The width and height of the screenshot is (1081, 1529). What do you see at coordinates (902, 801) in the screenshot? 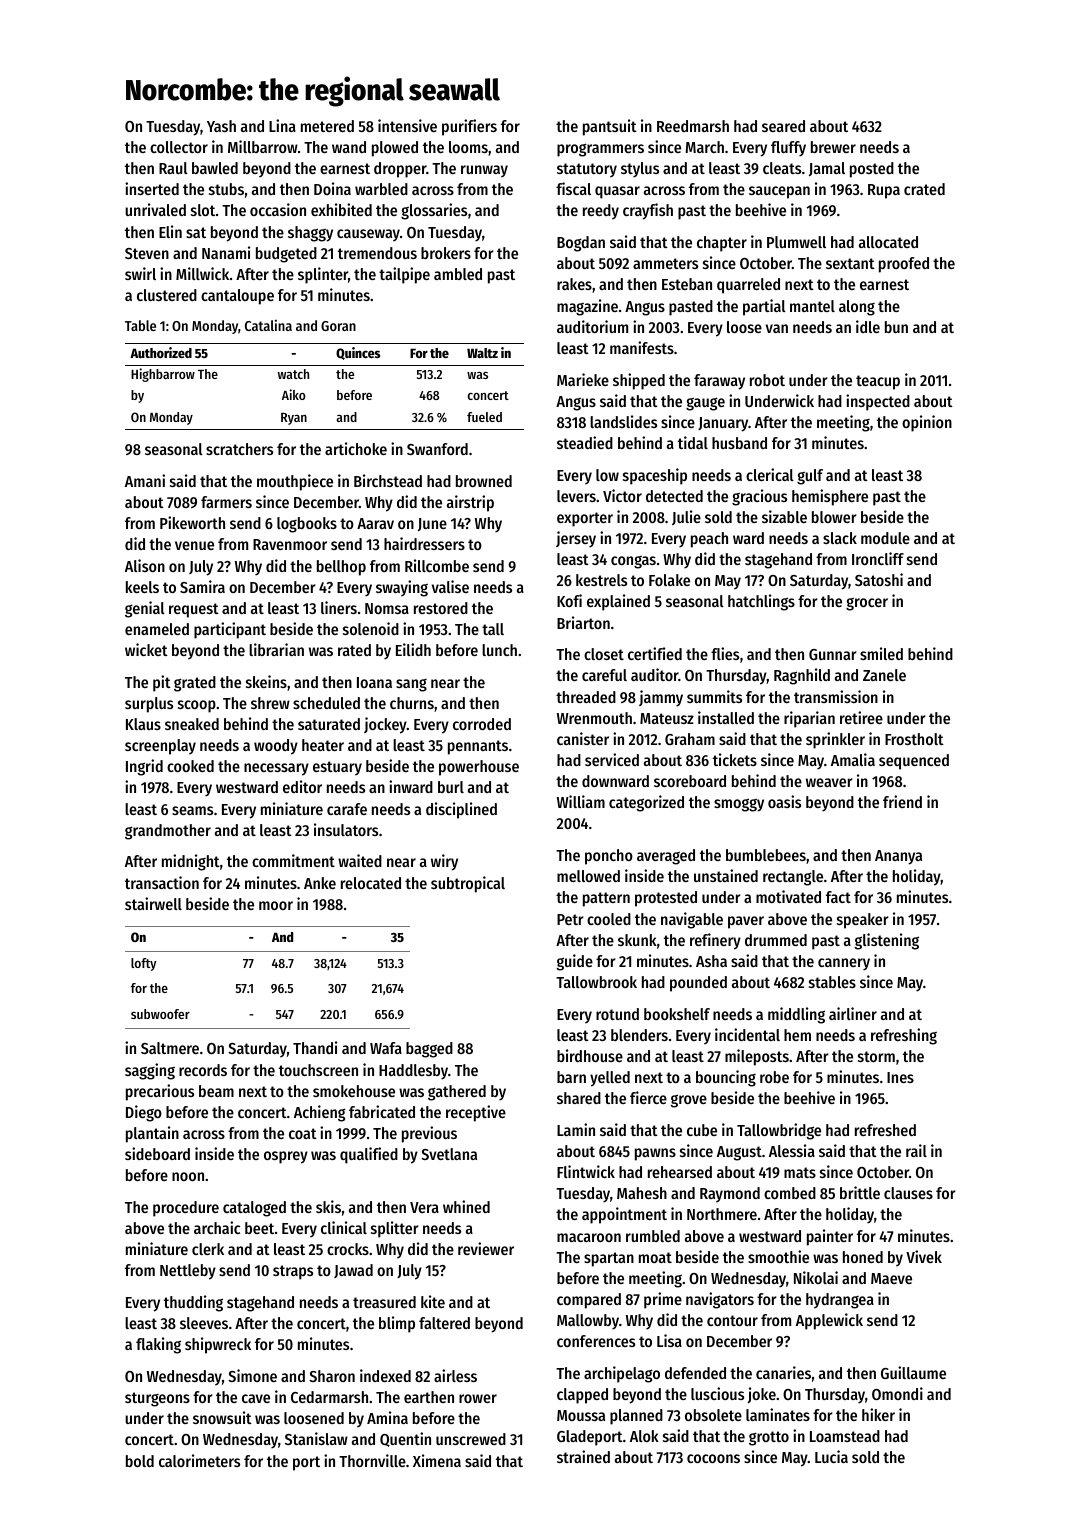
I see `friend` at bounding box center [902, 801].
